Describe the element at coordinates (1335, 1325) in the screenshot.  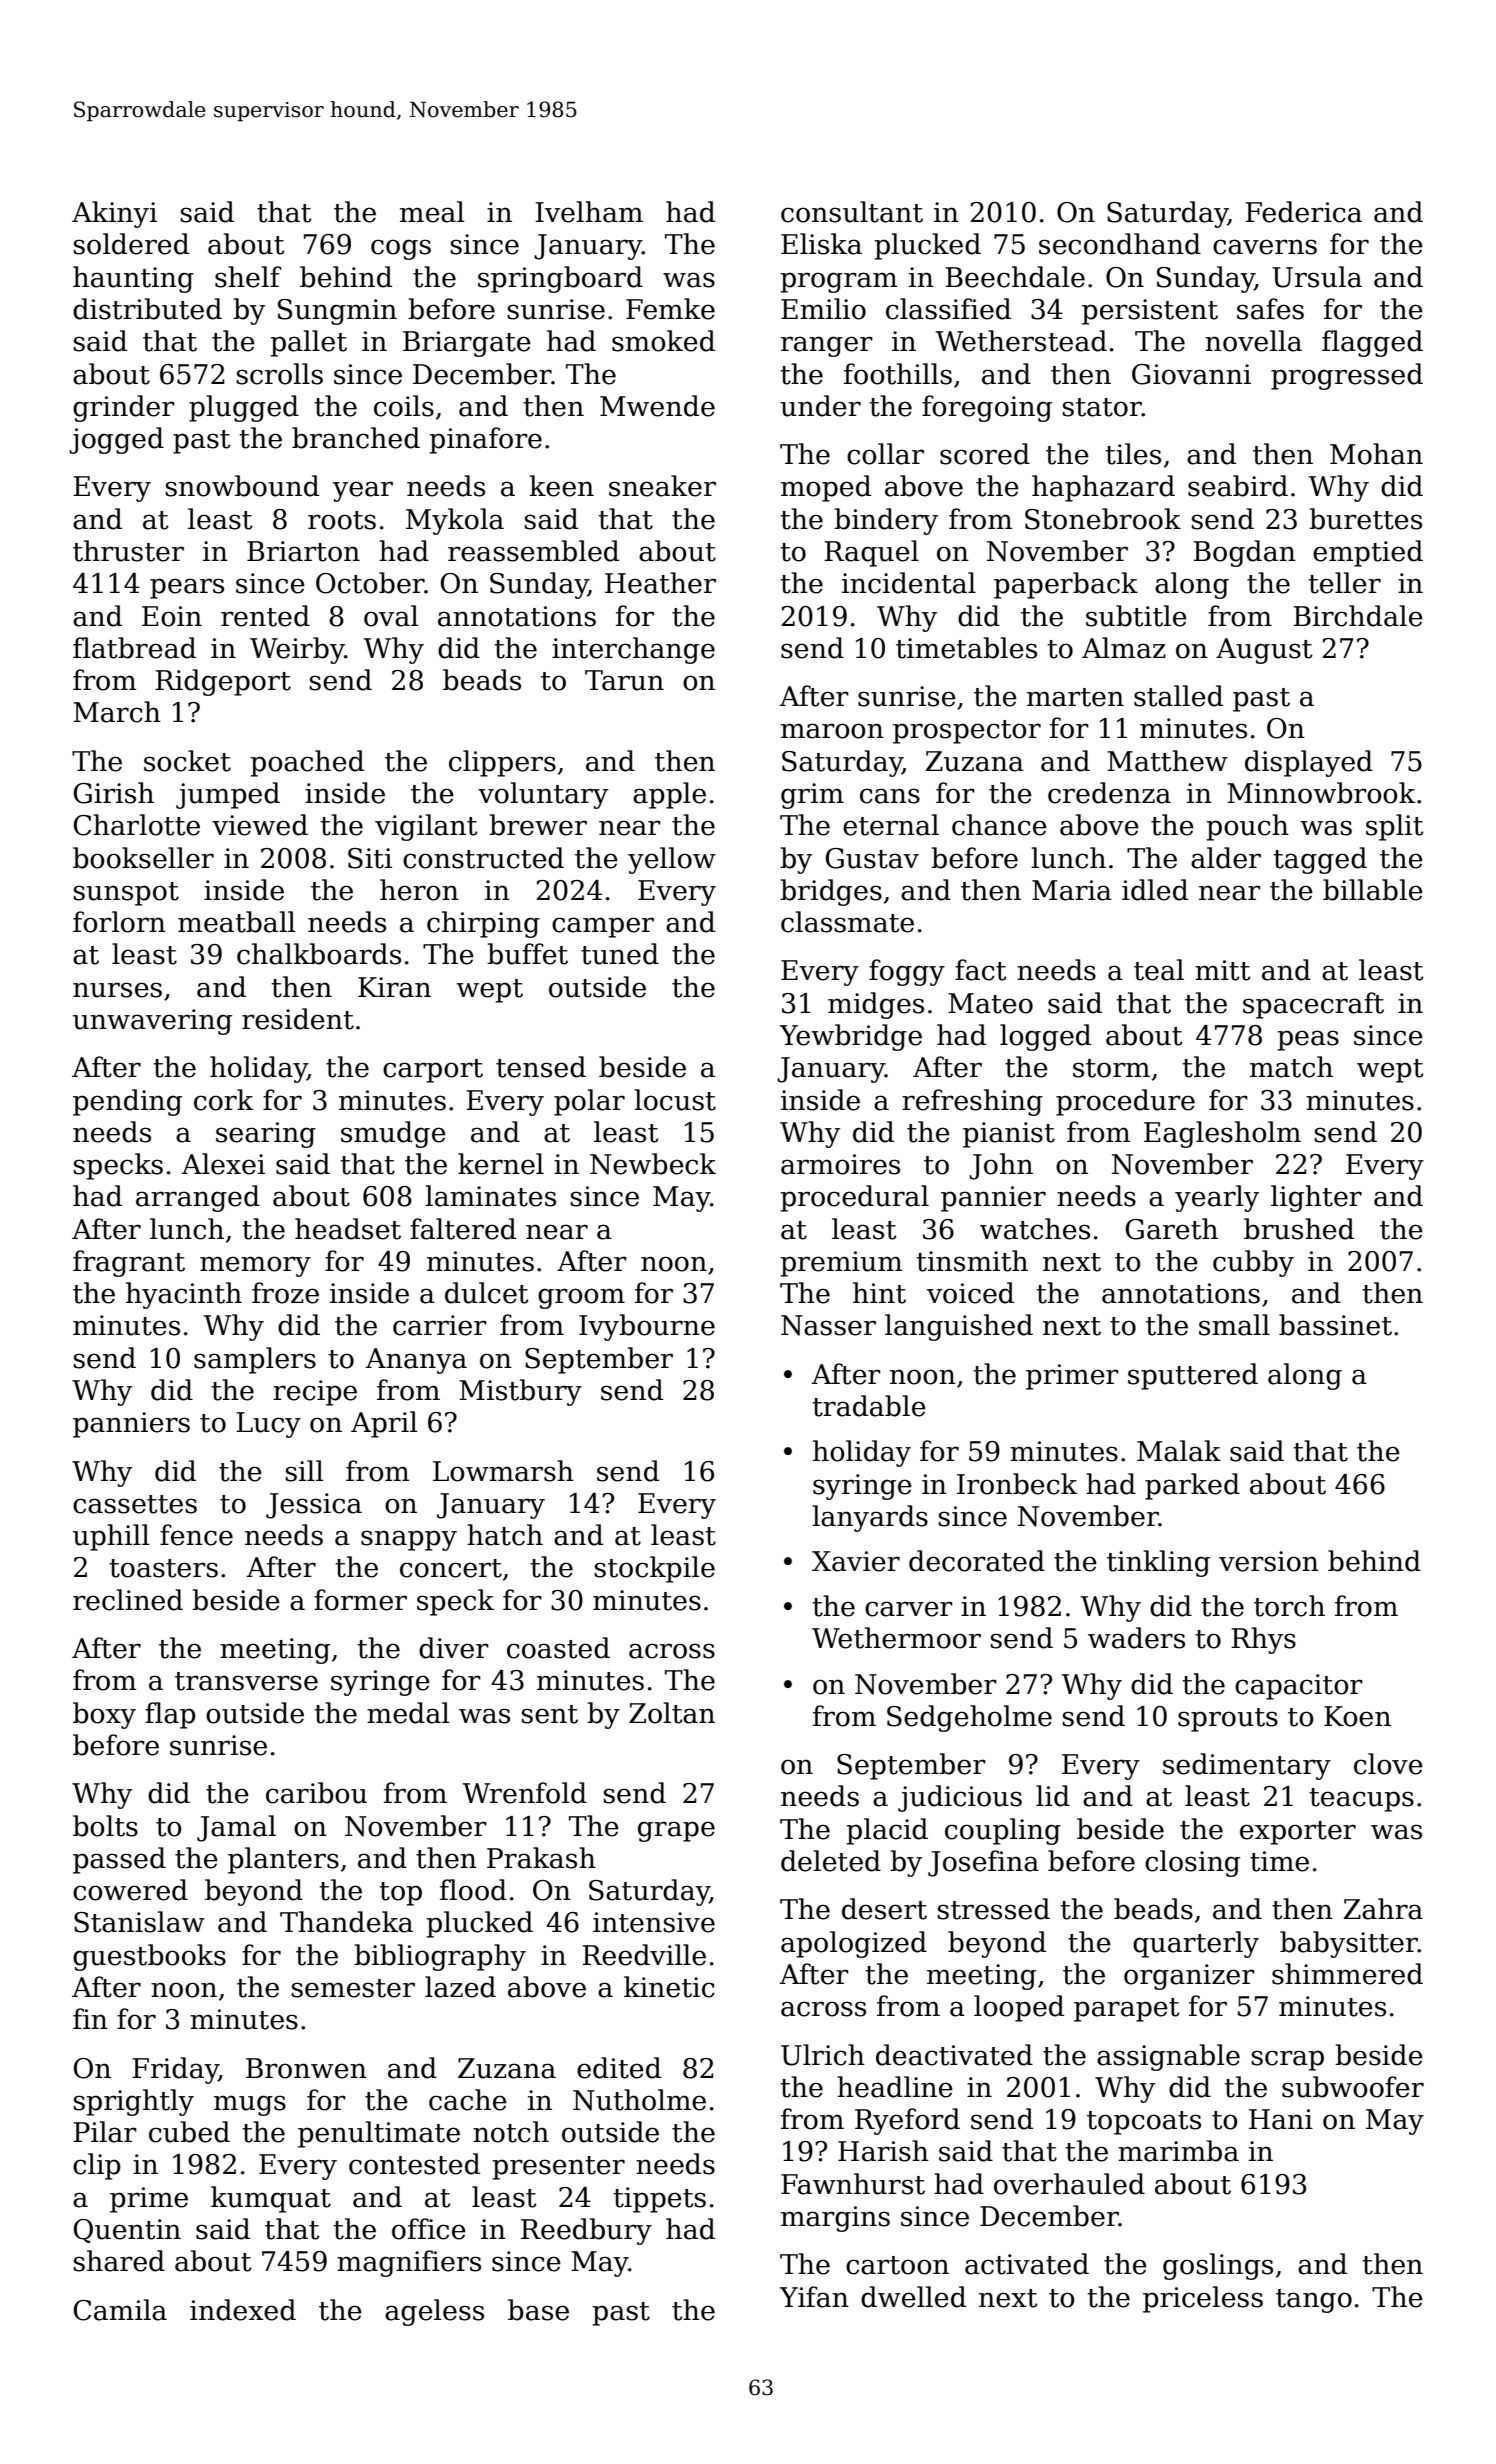
I see `bassinet` at that location.
